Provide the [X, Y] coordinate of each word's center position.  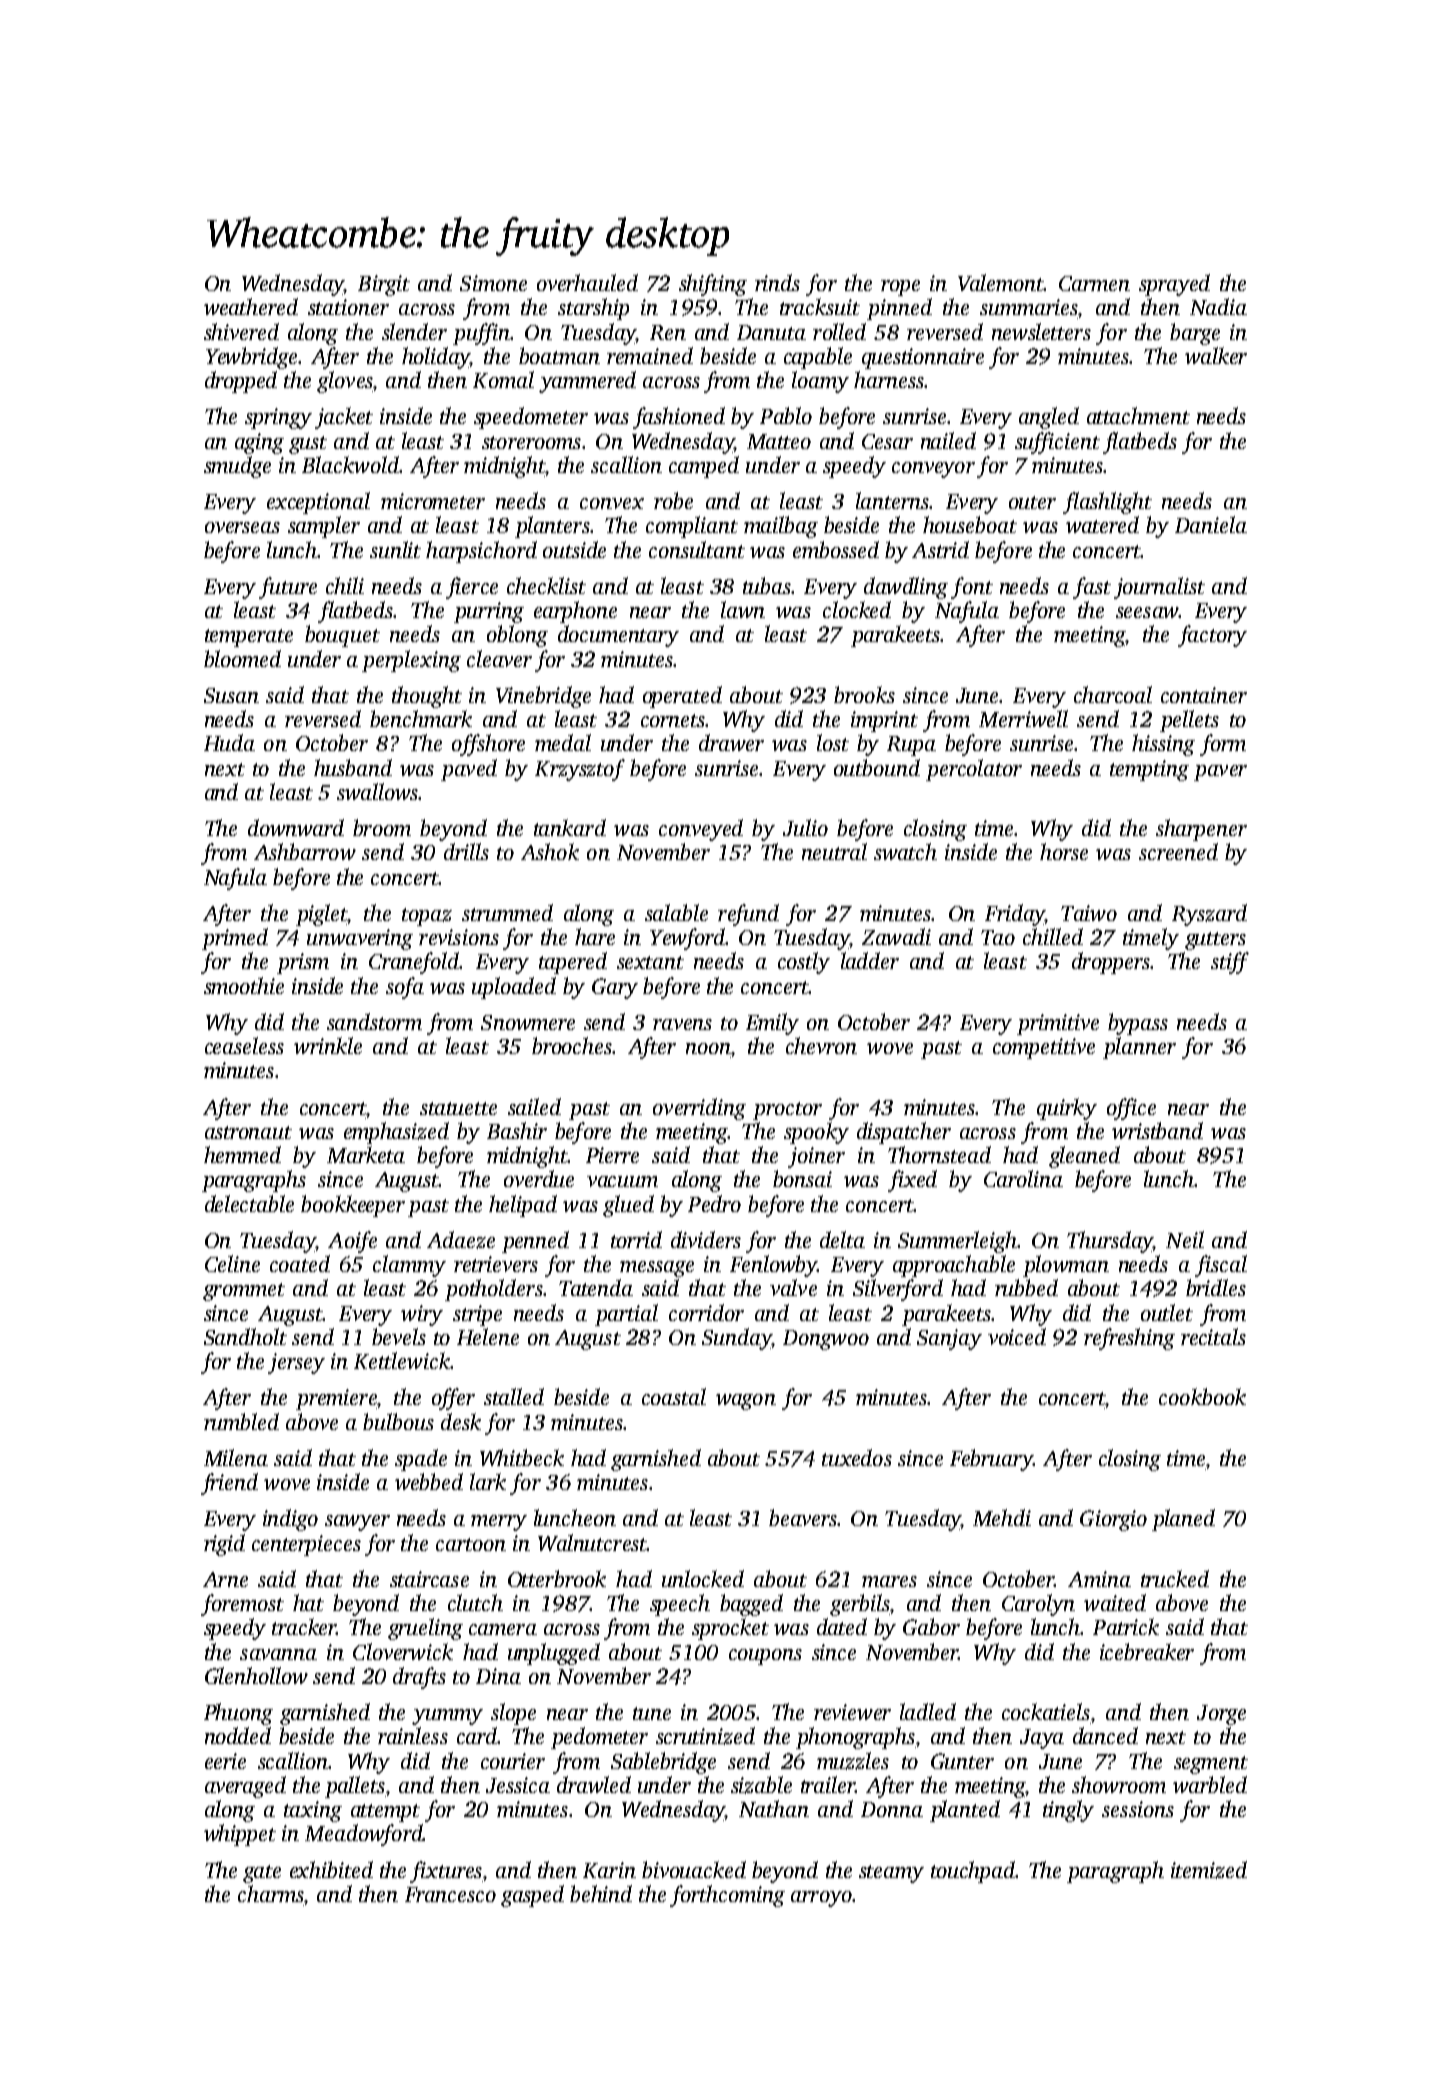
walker [1216, 355]
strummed [507, 912]
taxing [313, 1811]
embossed [836, 549]
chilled [1053, 936]
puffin [481, 334]
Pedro [714, 1203]
